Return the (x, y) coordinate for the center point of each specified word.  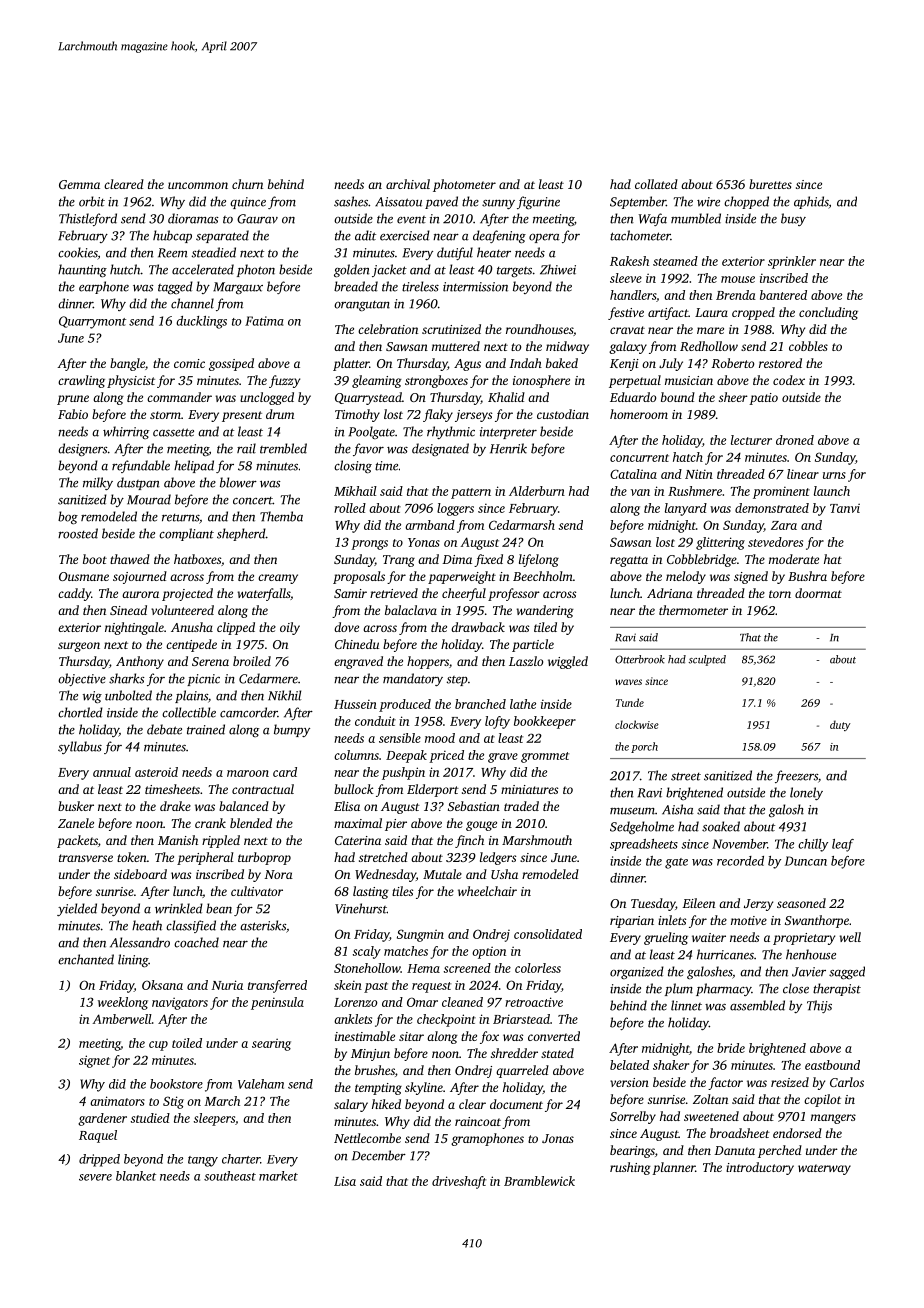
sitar (411, 1036)
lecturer (751, 440)
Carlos (847, 1082)
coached (196, 942)
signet (94, 1061)
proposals (359, 577)
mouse (738, 279)
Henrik (508, 448)
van (640, 492)
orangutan (362, 306)
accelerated (203, 269)
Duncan (806, 861)
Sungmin (420, 935)
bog (68, 517)
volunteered (182, 610)
